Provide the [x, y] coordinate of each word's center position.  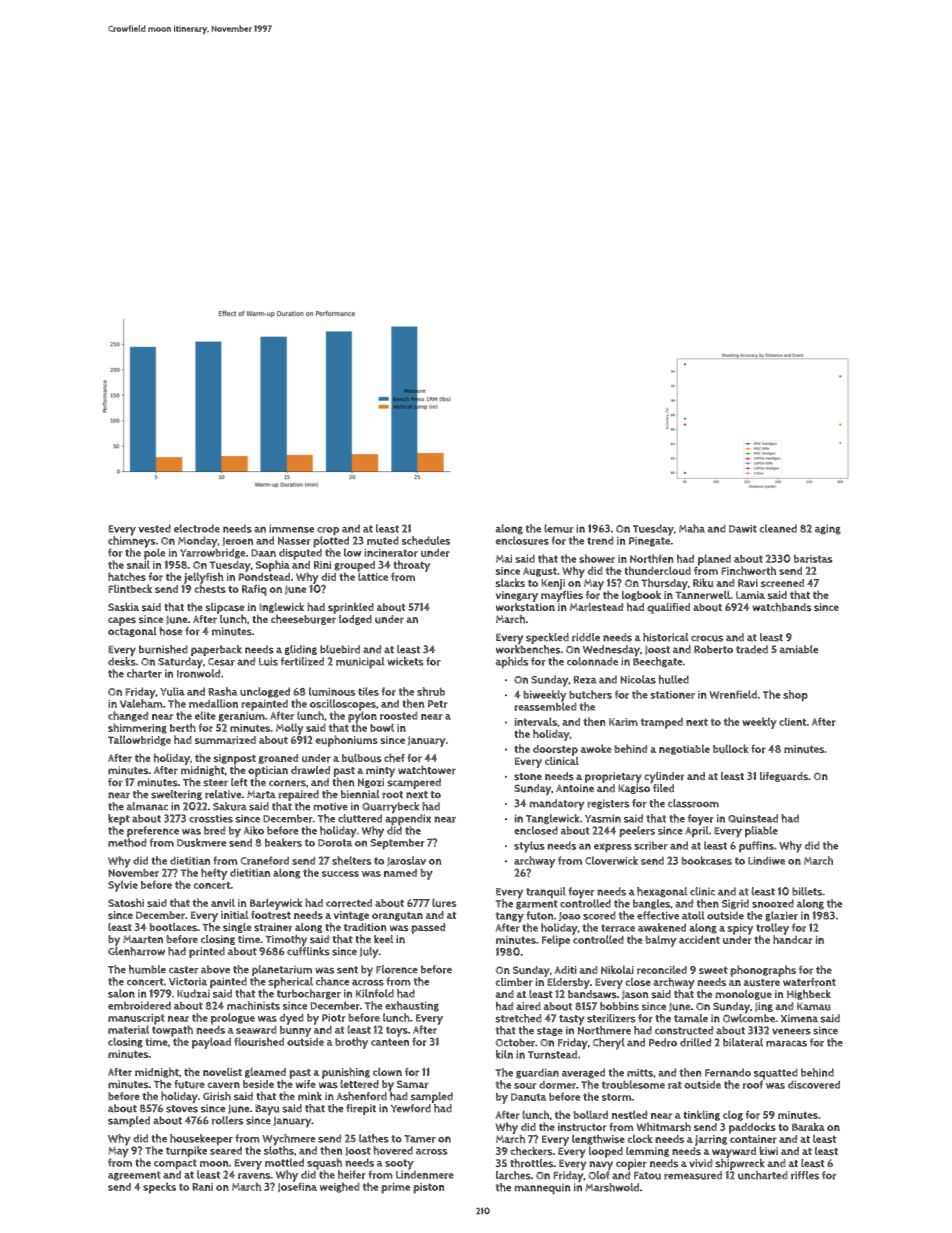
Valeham [141, 703]
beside [258, 1084]
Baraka [808, 1127]
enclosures [522, 540]
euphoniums [346, 741]
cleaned [778, 528]
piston [429, 1188]
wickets [405, 661]
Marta [261, 794]
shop [795, 696]
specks [159, 1188]
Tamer [420, 1139]
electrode [197, 528]
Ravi [748, 583]
